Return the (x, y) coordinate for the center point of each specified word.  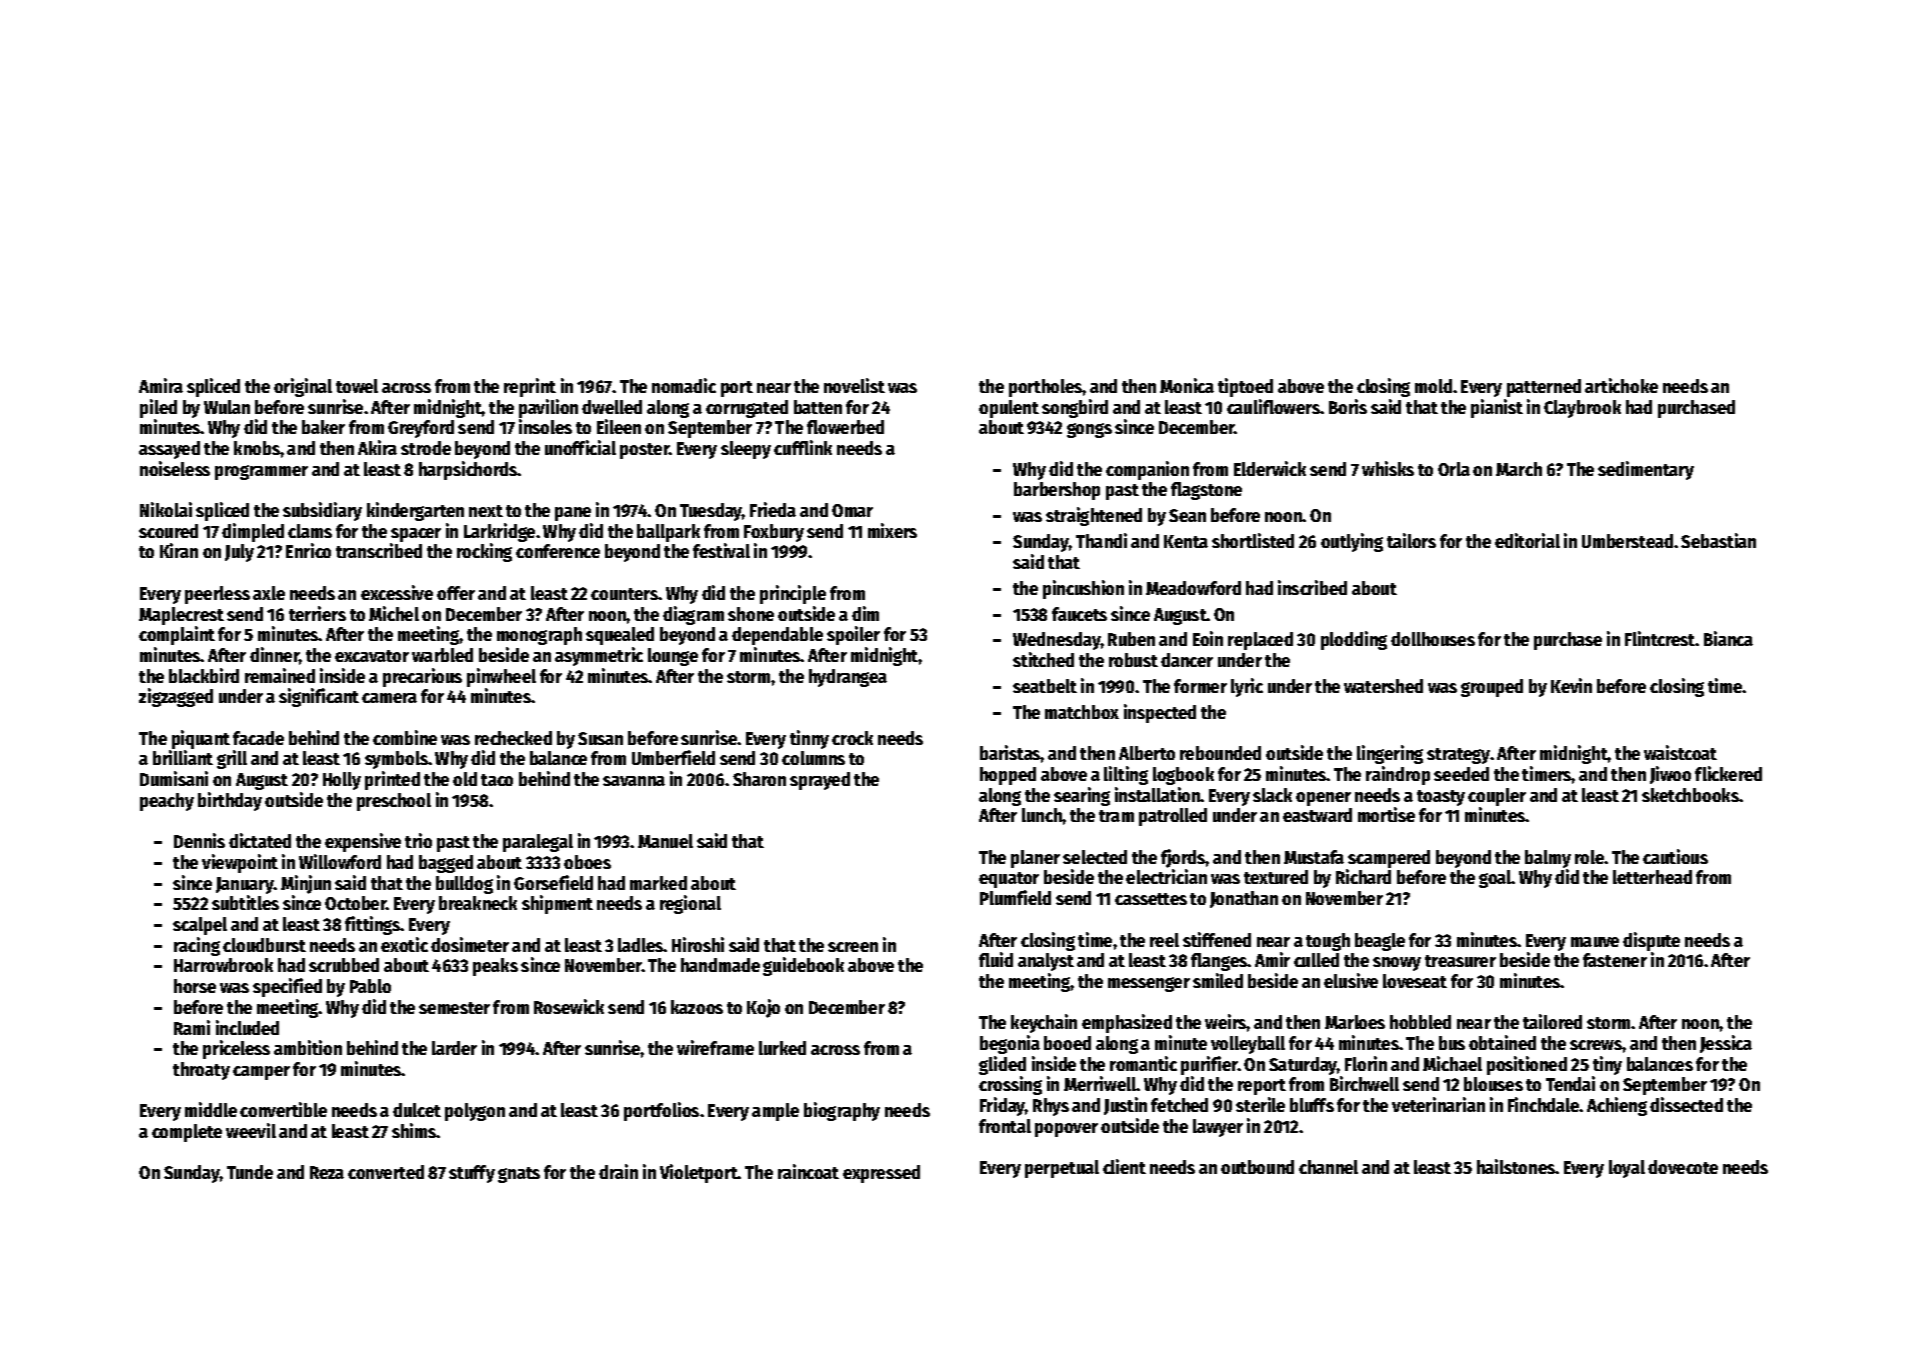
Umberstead (1627, 541)
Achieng (1617, 1106)
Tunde (250, 1172)
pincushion (1083, 589)
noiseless (175, 468)
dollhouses (1433, 639)
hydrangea (848, 678)
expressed (881, 1174)
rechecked (513, 738)
